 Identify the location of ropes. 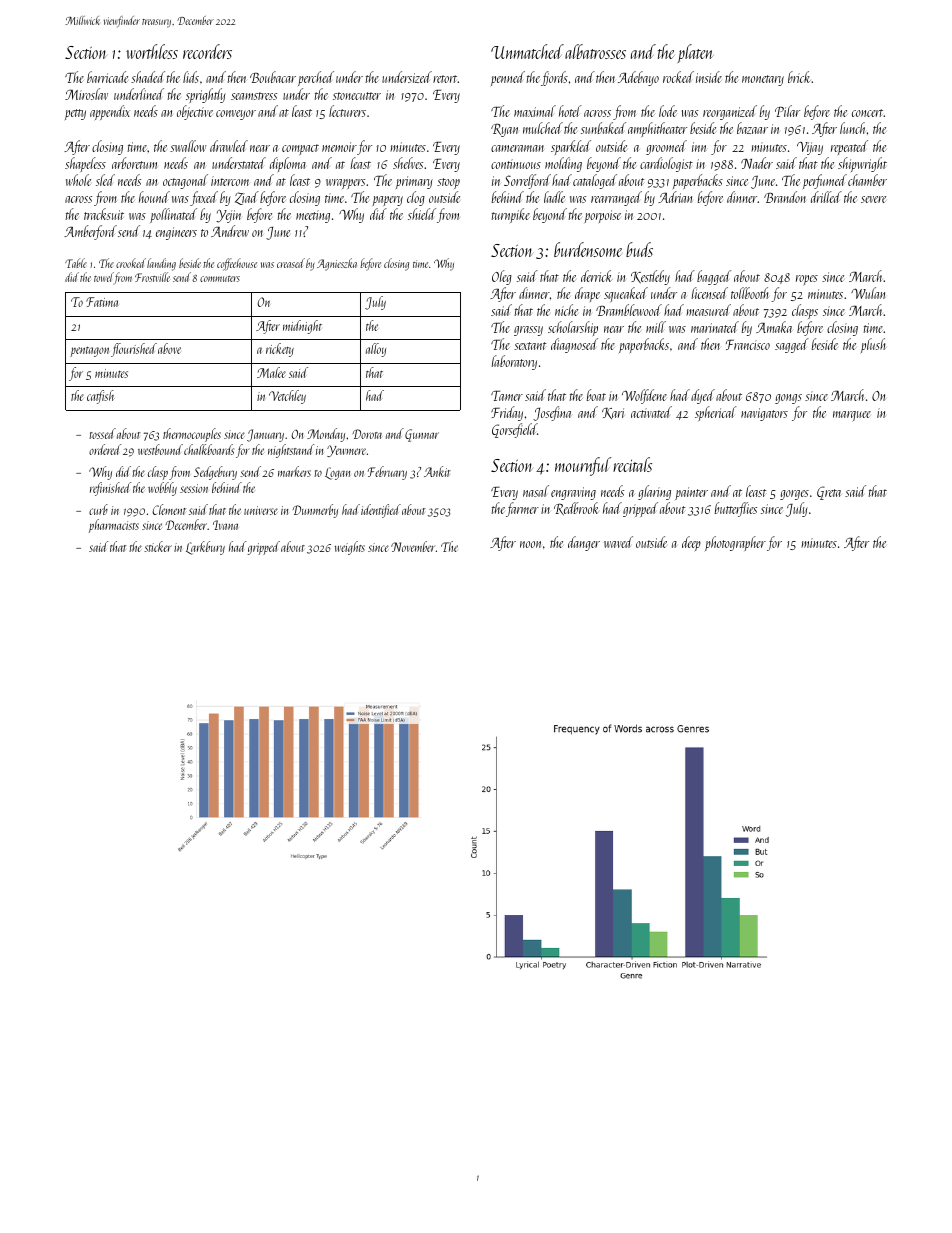
(807, 280).
